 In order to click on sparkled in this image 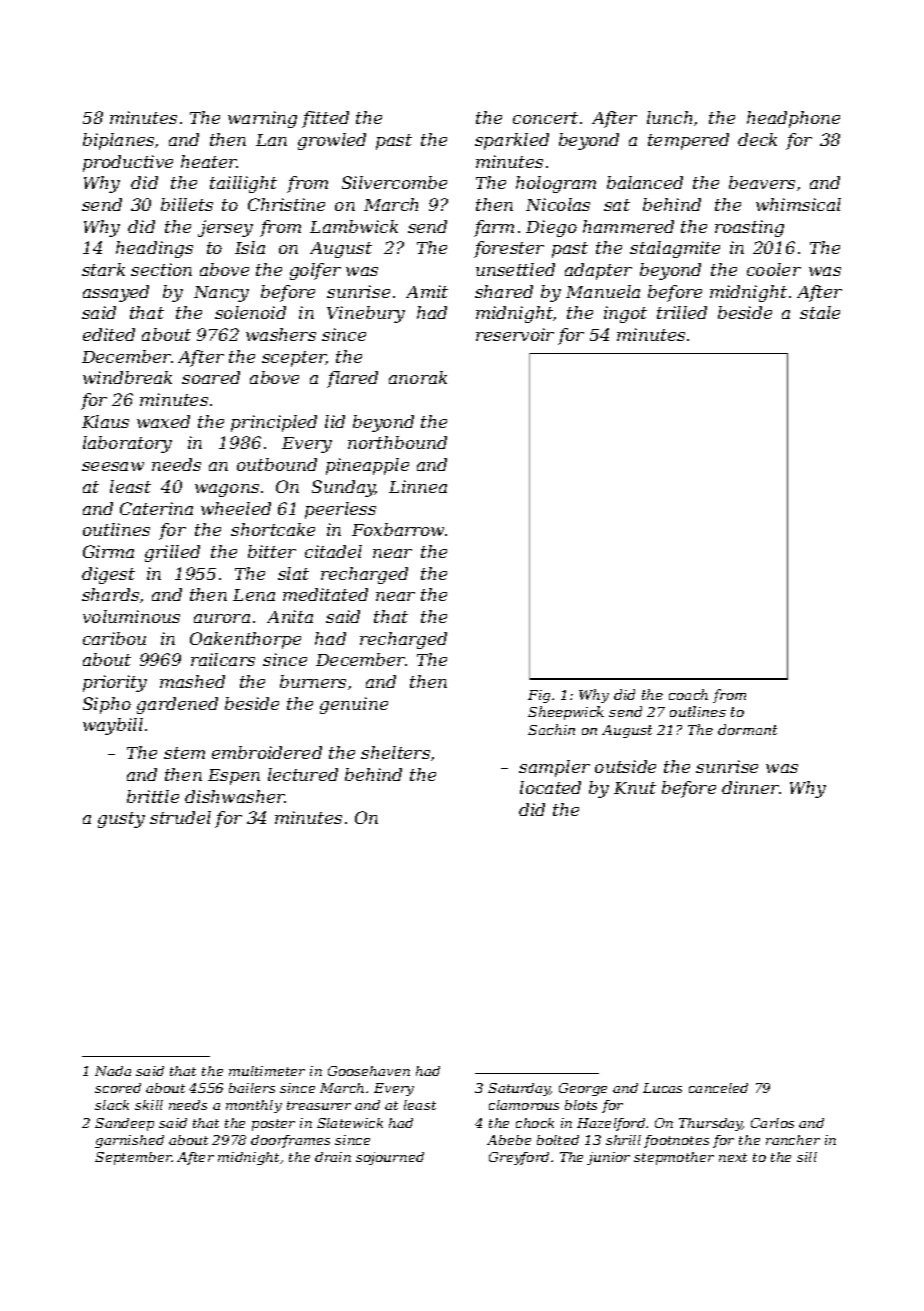, I will do `click(512, 141)`.
